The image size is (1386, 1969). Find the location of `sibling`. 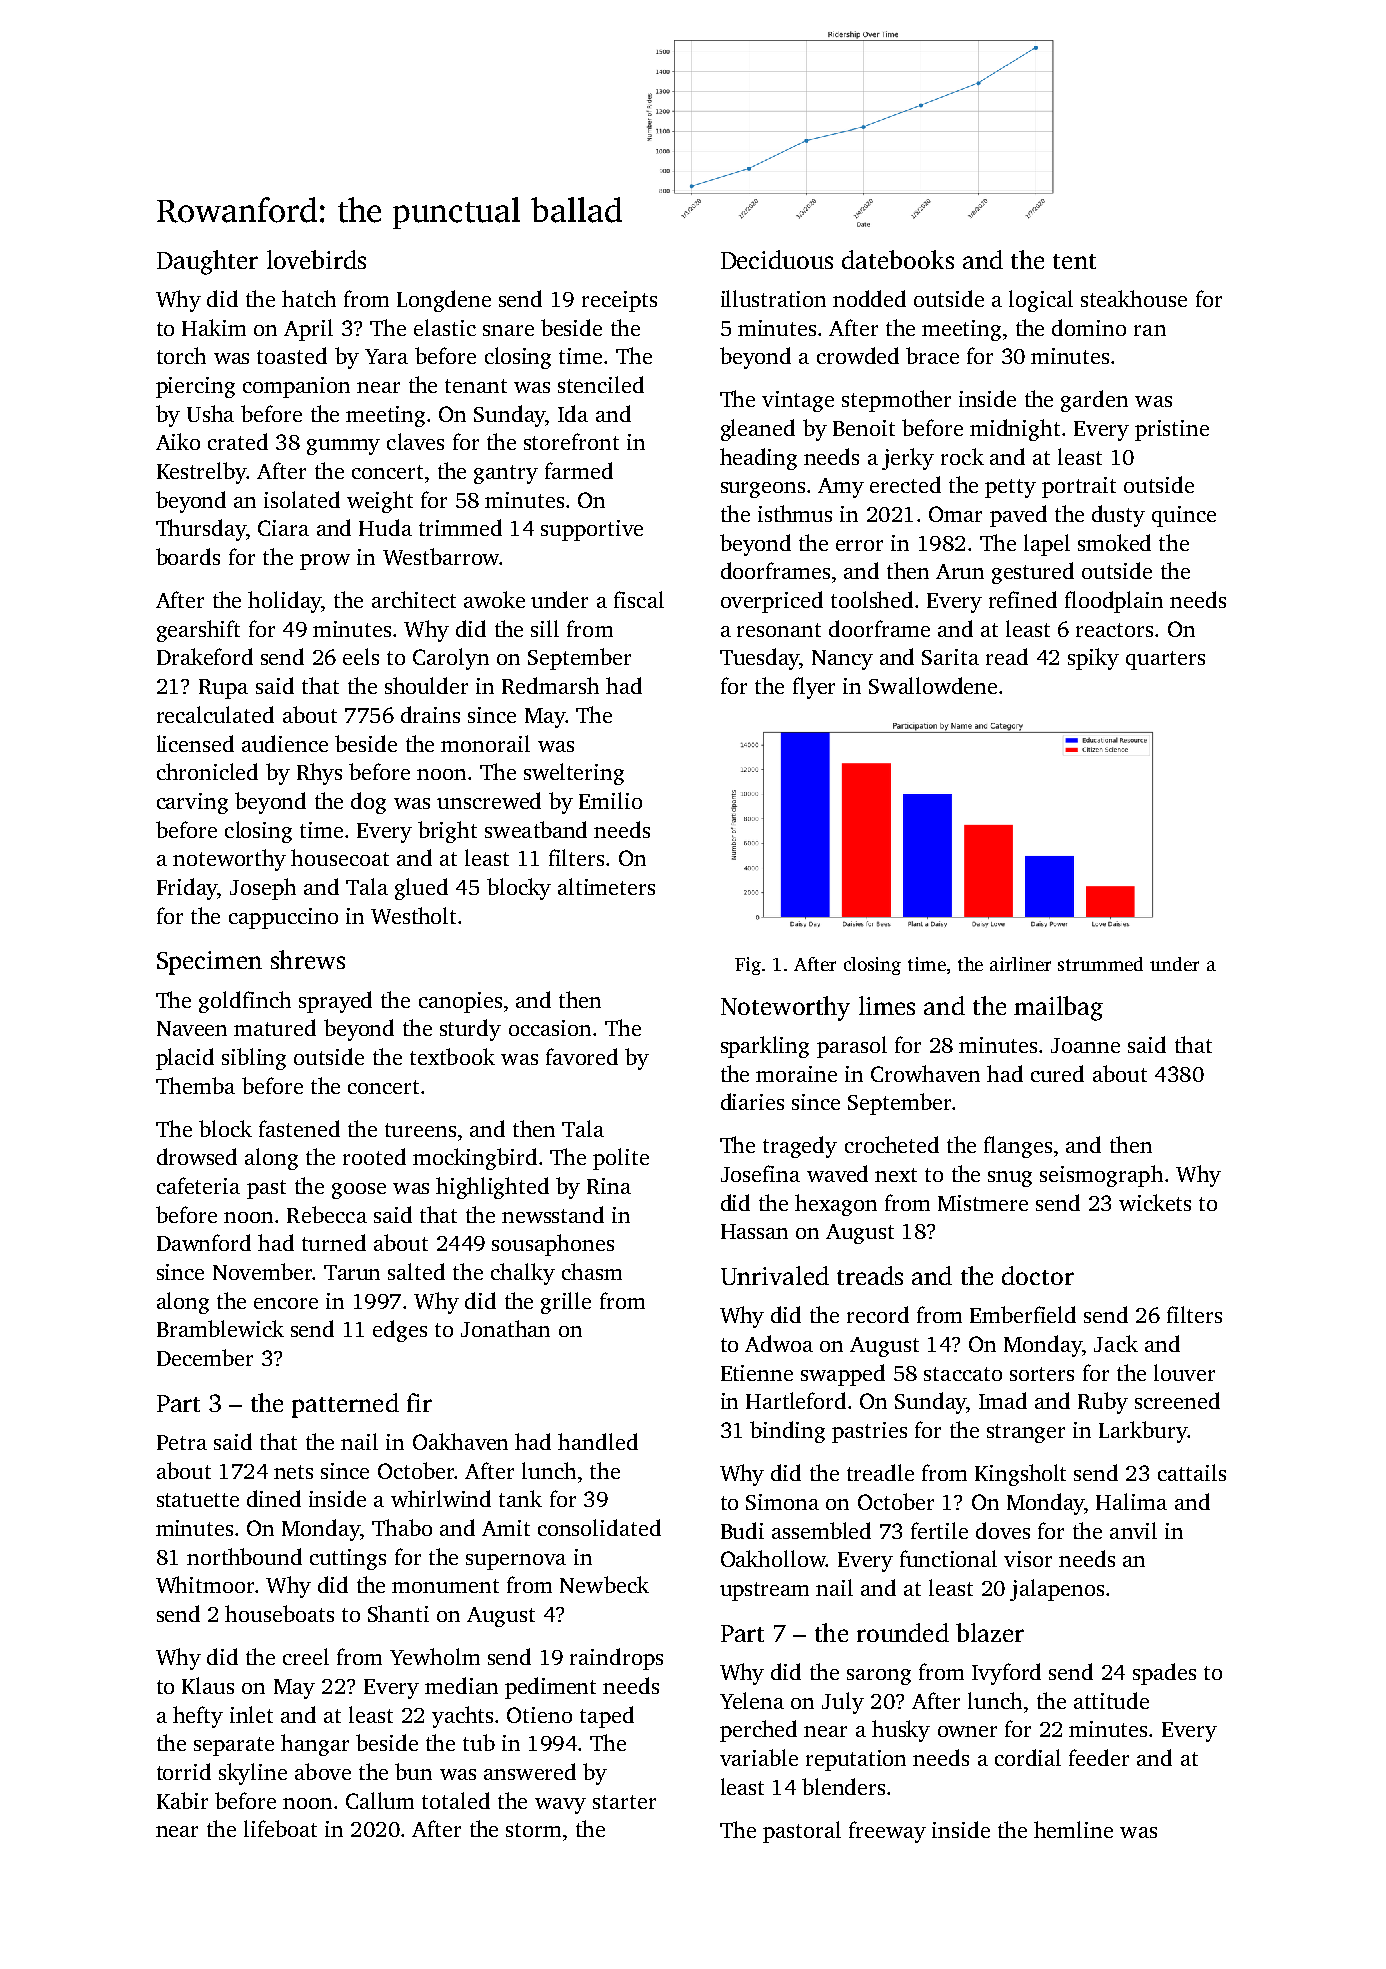

sibling is located at coordinates (254, 1059).
